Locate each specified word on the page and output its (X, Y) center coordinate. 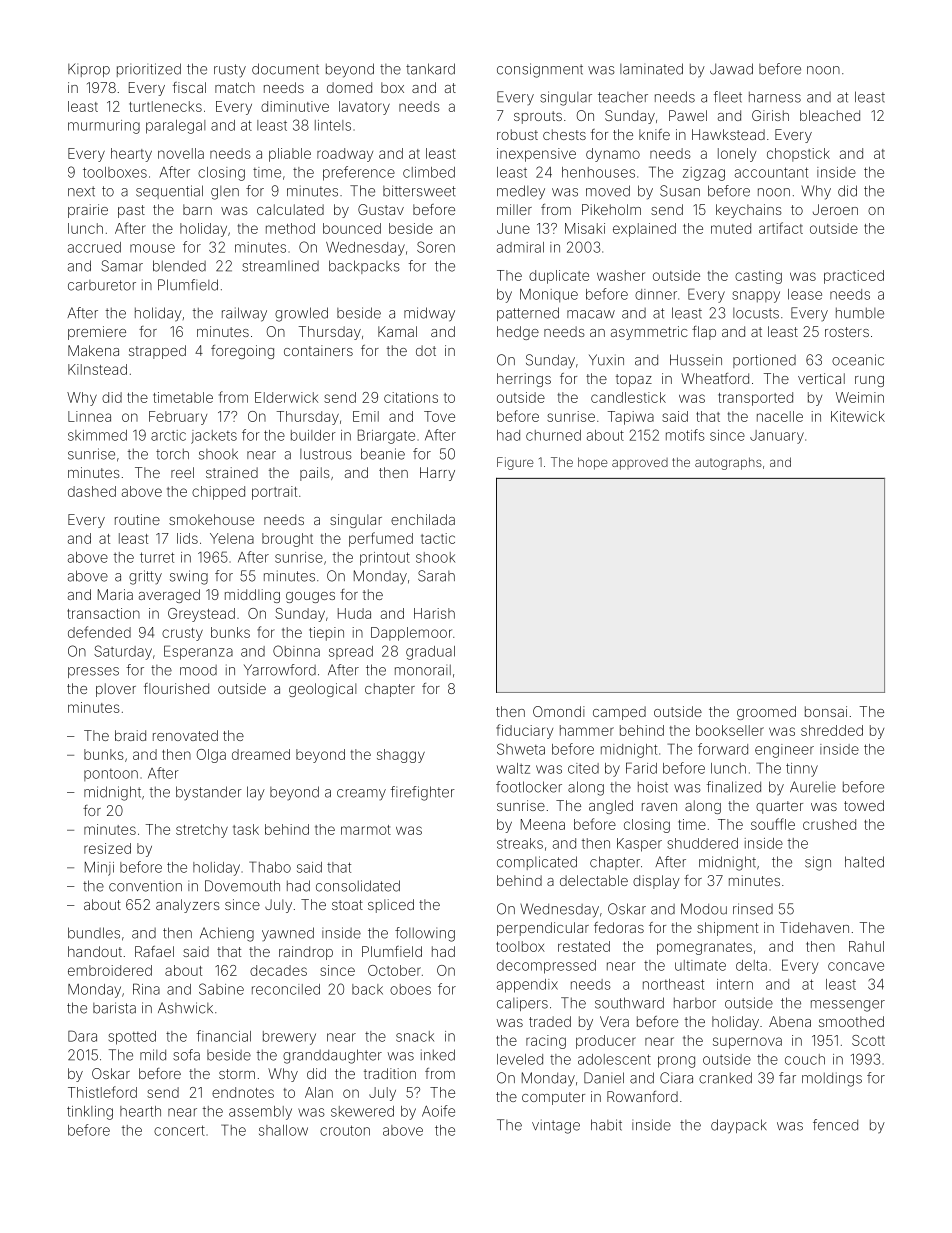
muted (731, 228)
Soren (436, 247)
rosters (847, 332)
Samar (122, 266)
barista (114, 1008)
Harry (437, 474)
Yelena (232, 538)
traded (550, 1021)
